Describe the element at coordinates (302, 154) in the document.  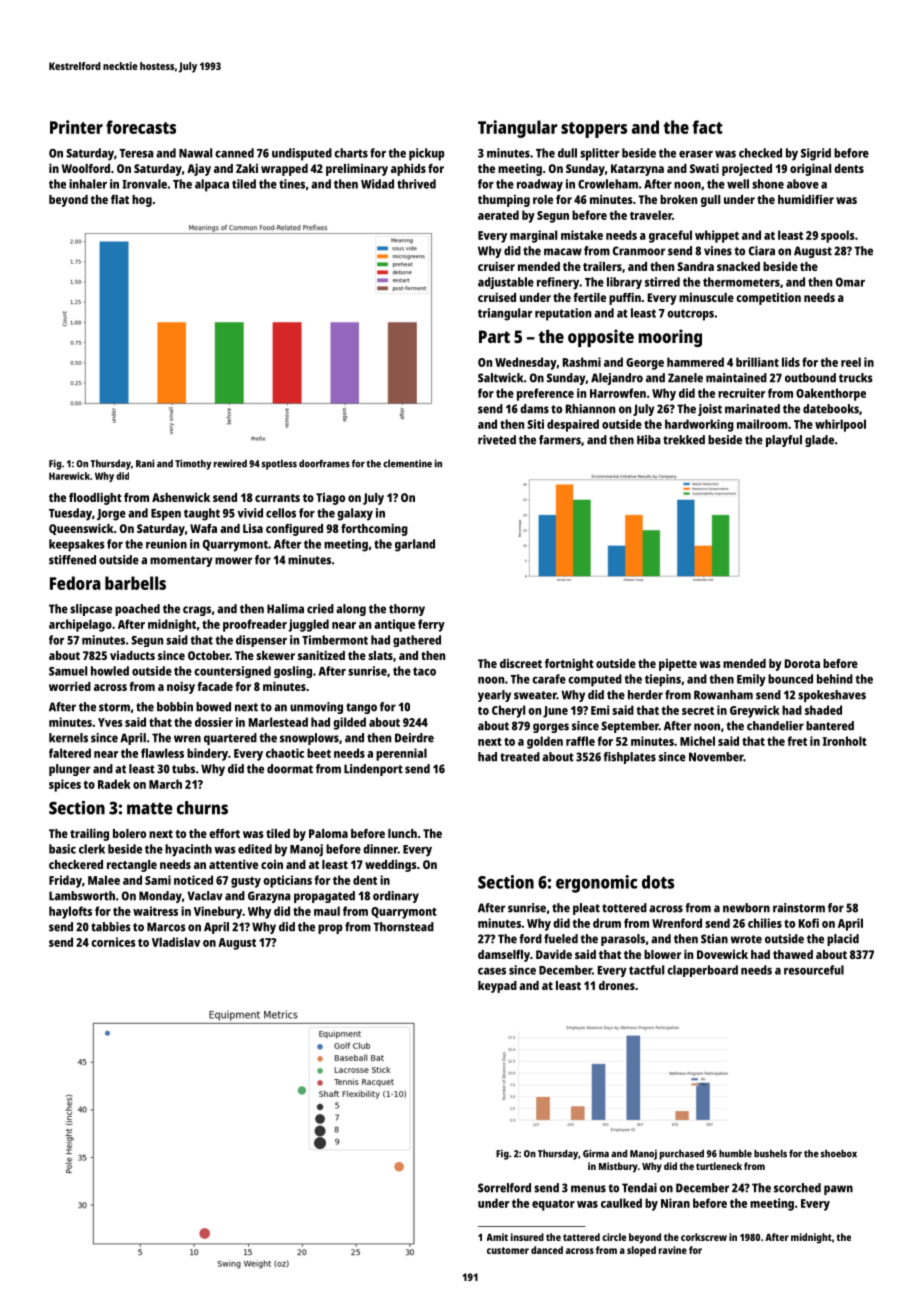
I see `undisputed` at that location.
